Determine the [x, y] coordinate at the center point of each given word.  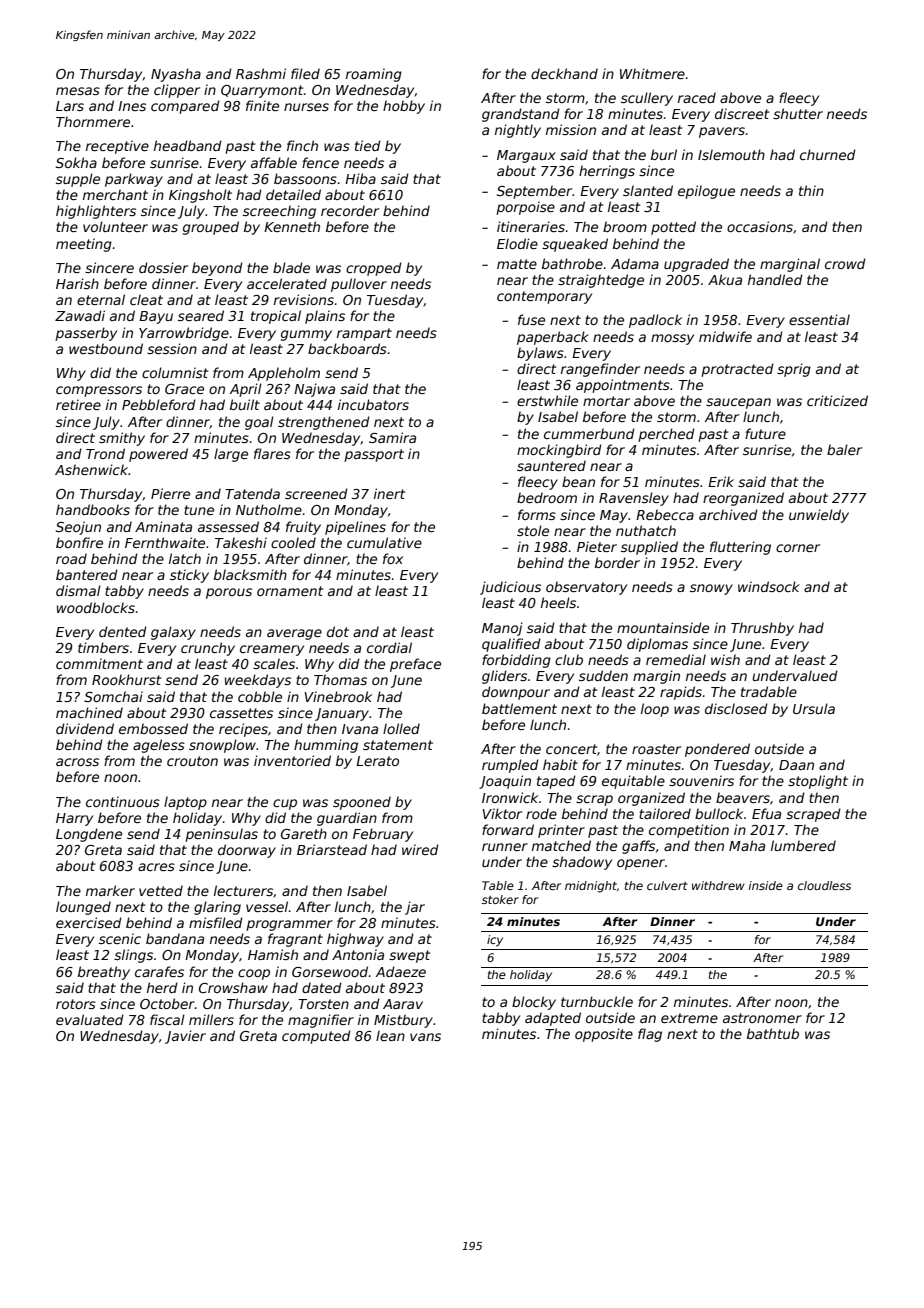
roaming [374, 75]
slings [133, 956]
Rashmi [261, 73]
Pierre [170, 493]
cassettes [241, 713]
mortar [606, 401]
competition [689, 831]
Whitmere [652, 73]
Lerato [377, 761]
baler [844, 449]
